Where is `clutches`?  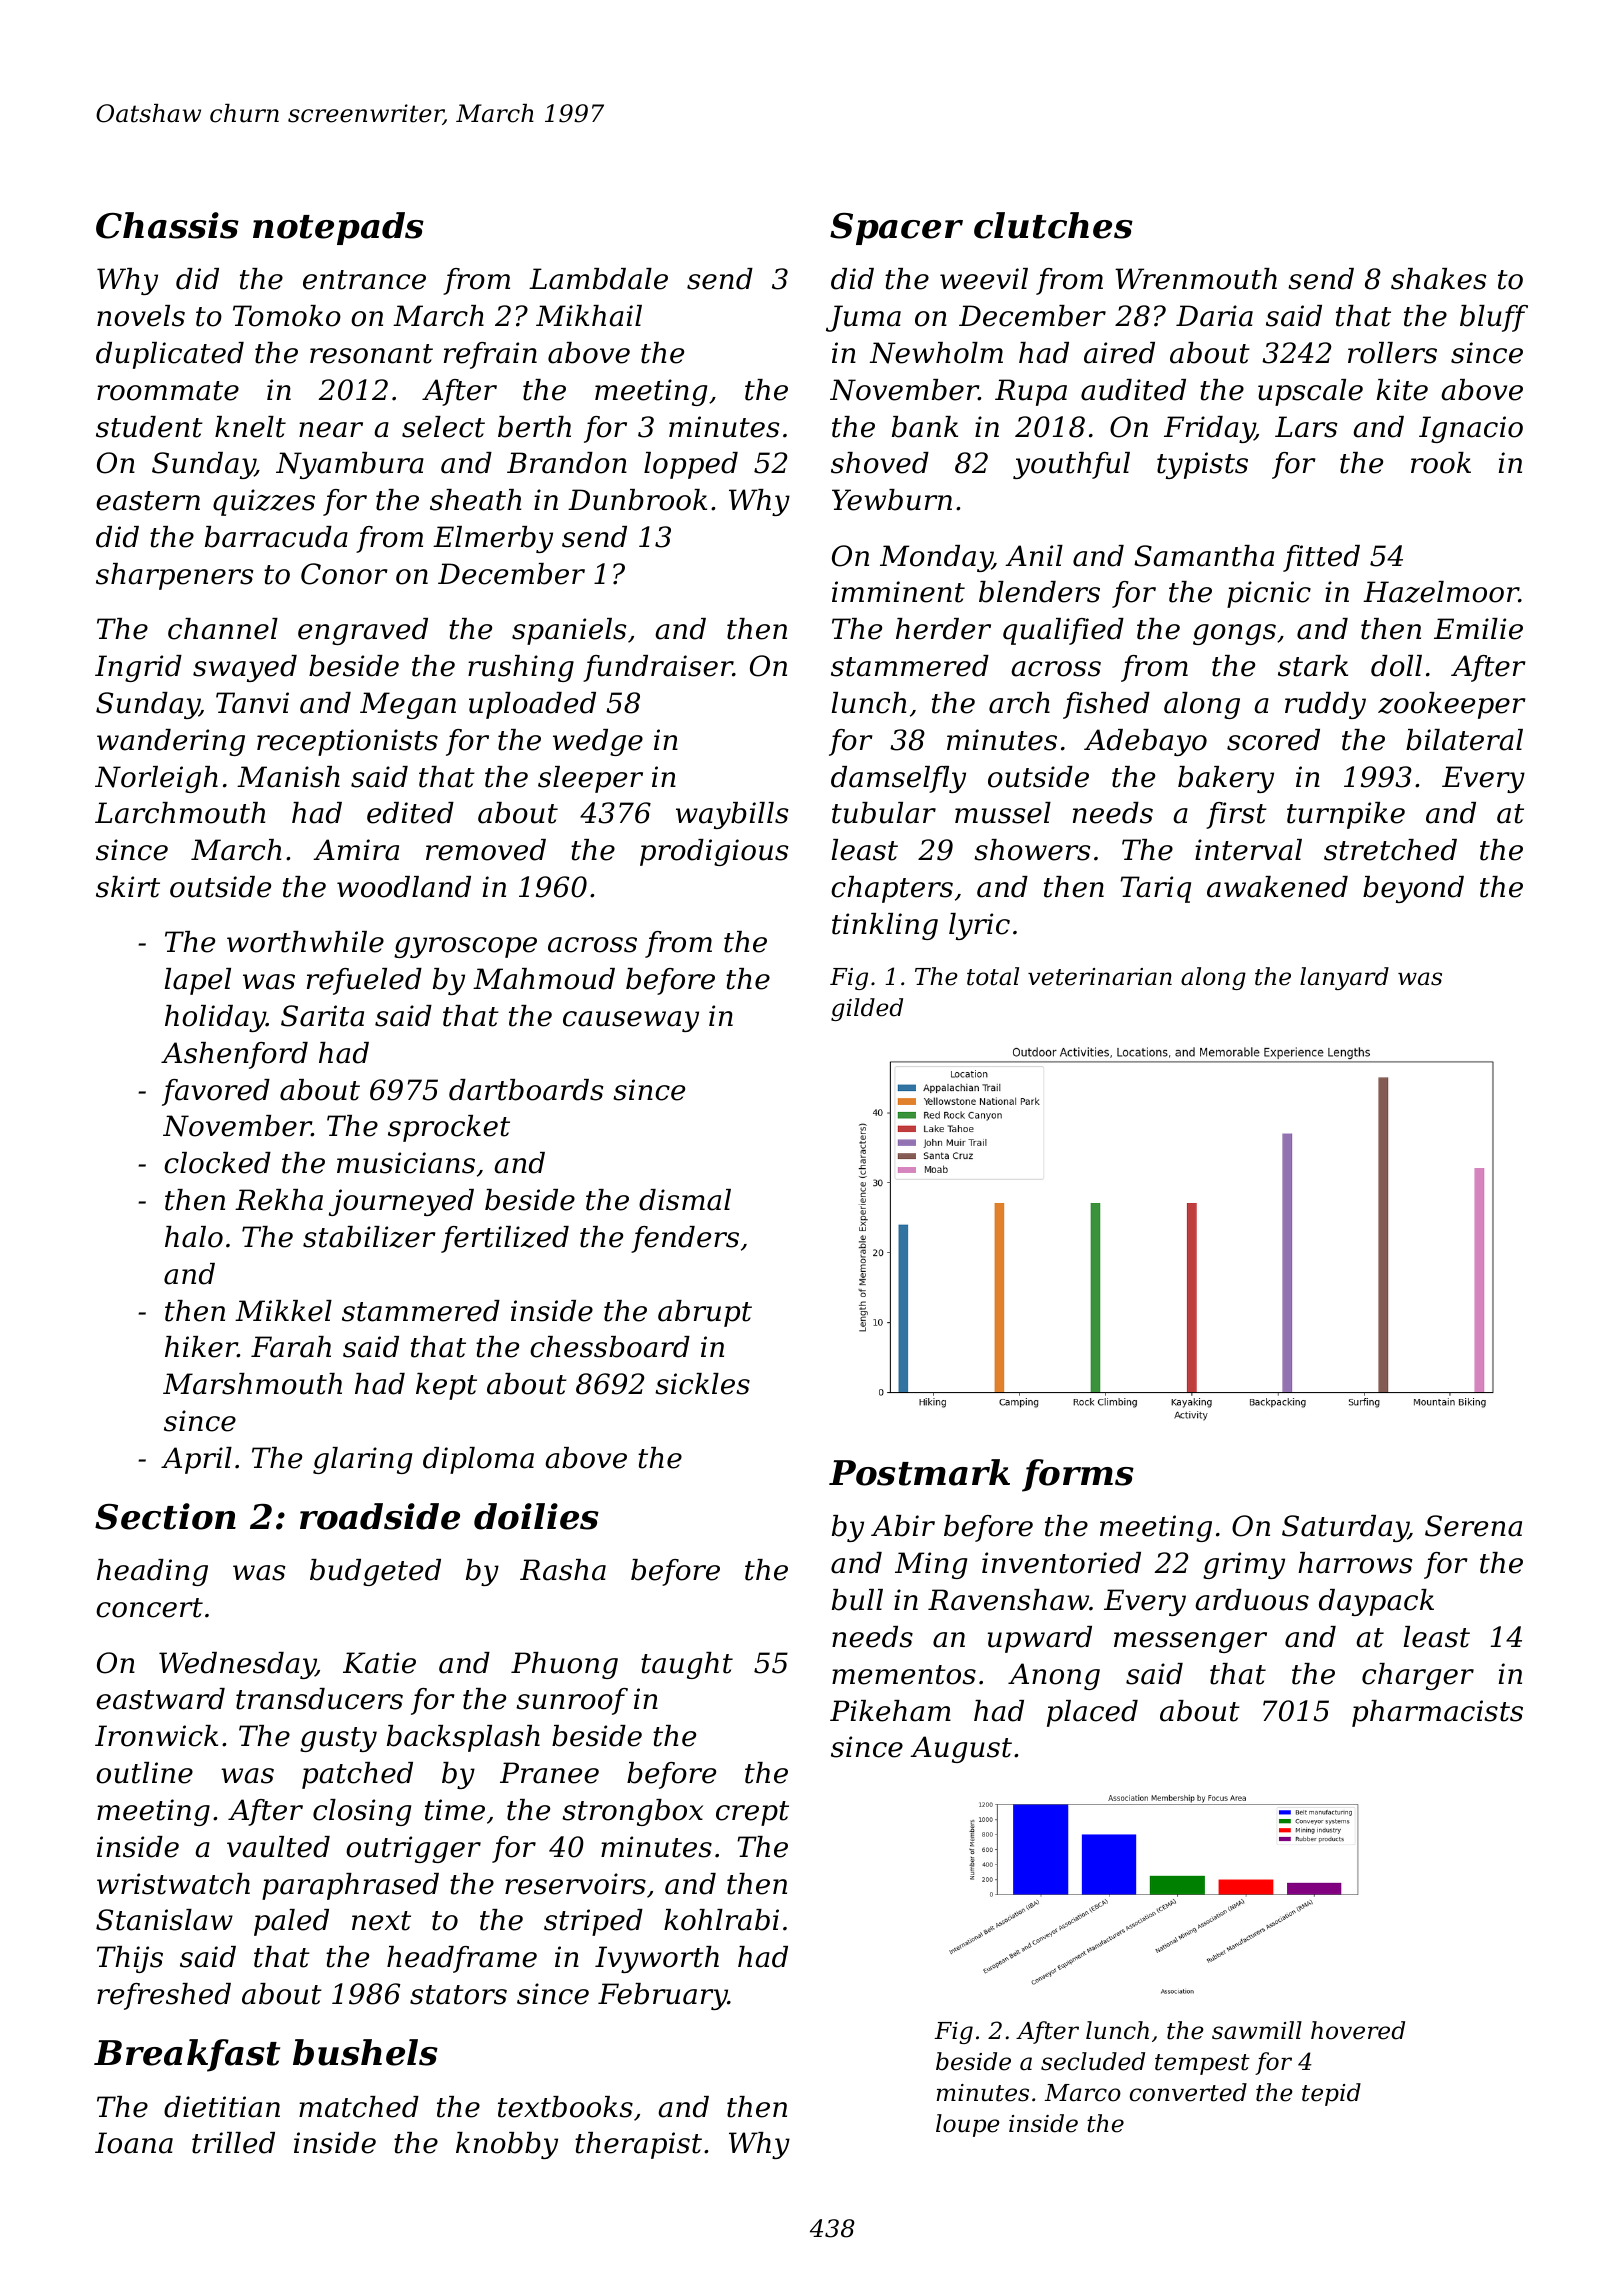
clutches is located at coordinates (1053, 225).
